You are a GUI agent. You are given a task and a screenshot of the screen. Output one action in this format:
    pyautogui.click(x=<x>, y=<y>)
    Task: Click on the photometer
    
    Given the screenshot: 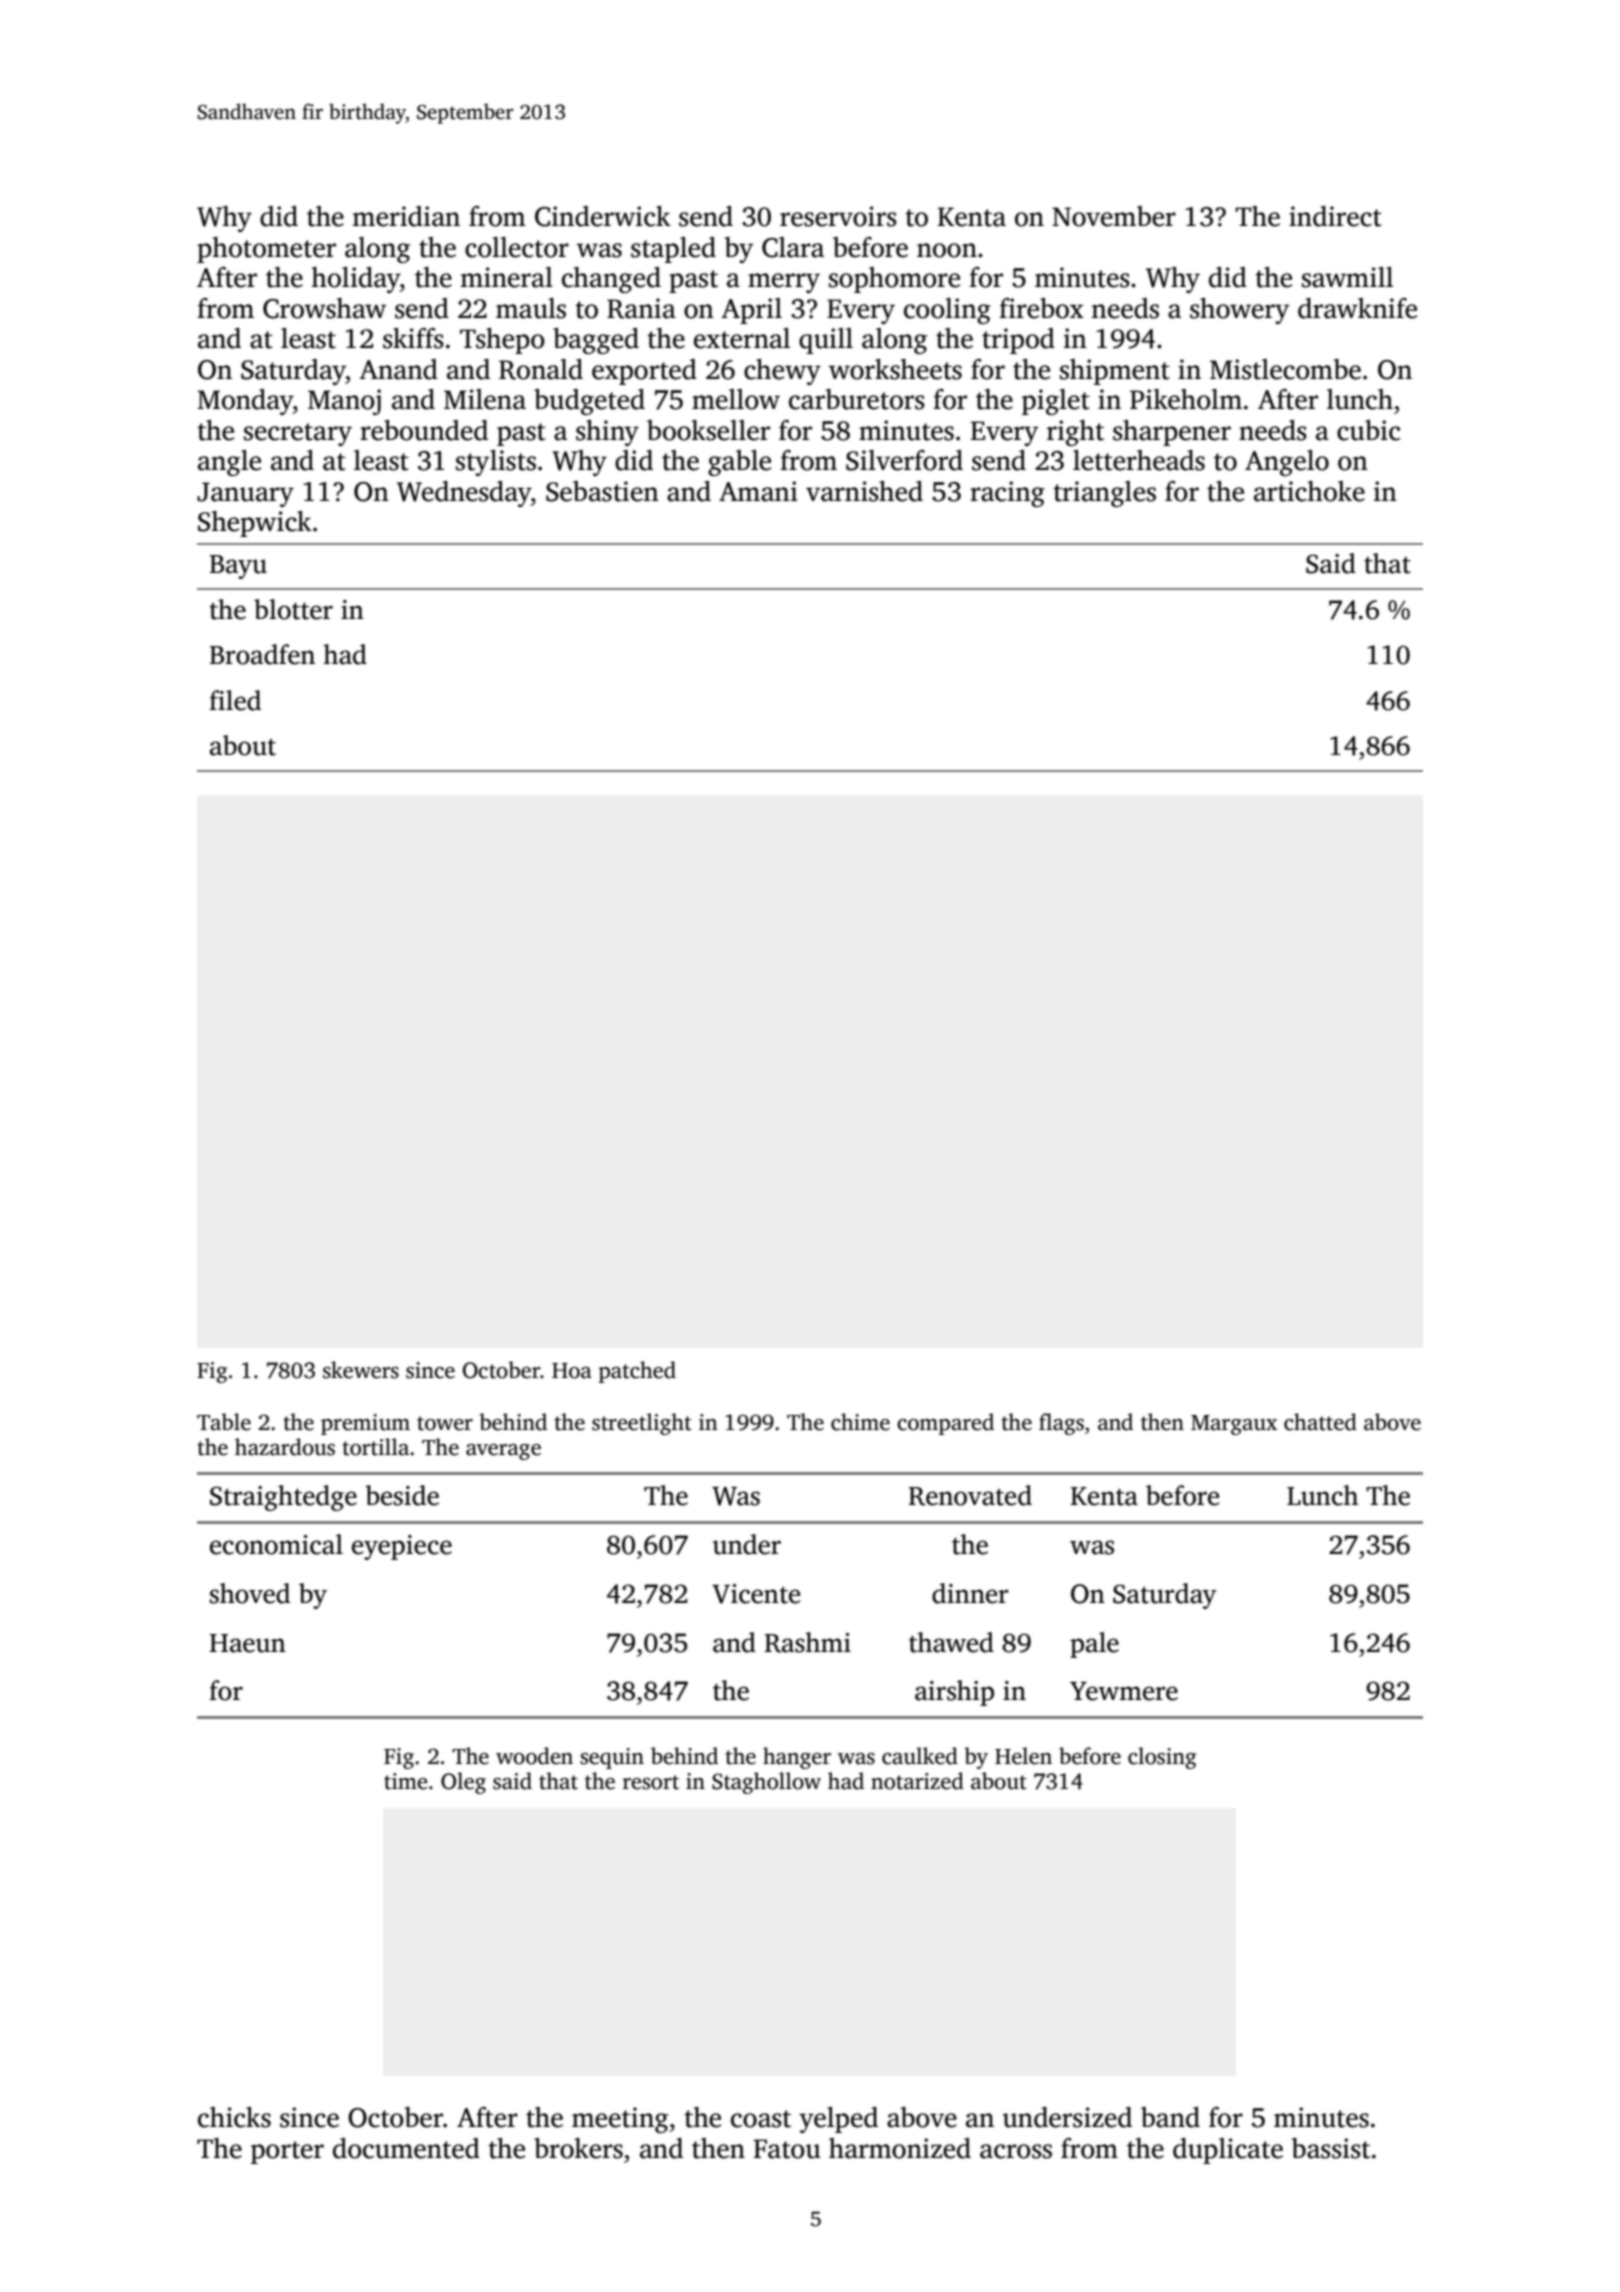 What is the action you would take?
    pyautogui.click(x=266, y=250)
